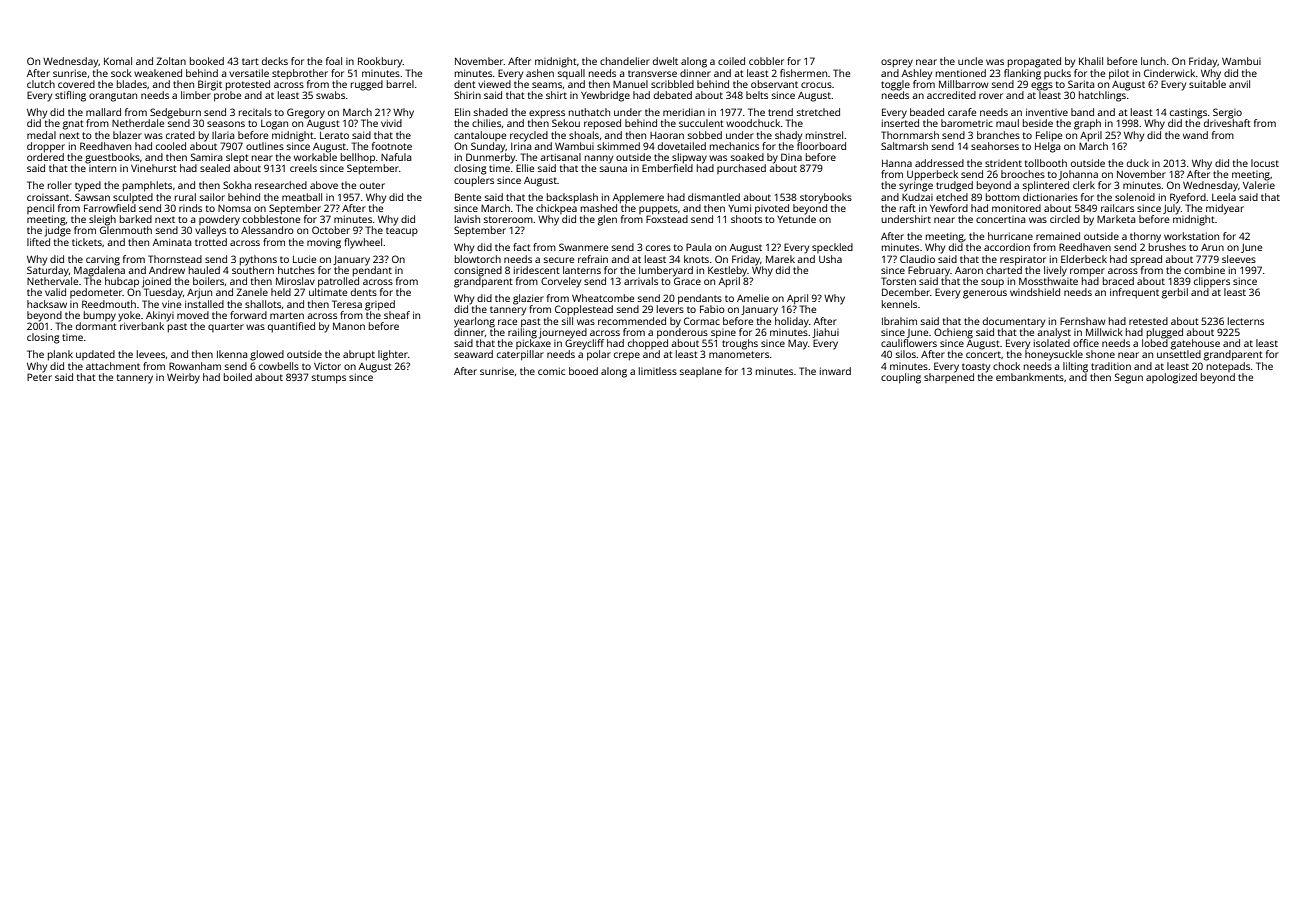  I want to click on blowtorch, so click(478, 259).
